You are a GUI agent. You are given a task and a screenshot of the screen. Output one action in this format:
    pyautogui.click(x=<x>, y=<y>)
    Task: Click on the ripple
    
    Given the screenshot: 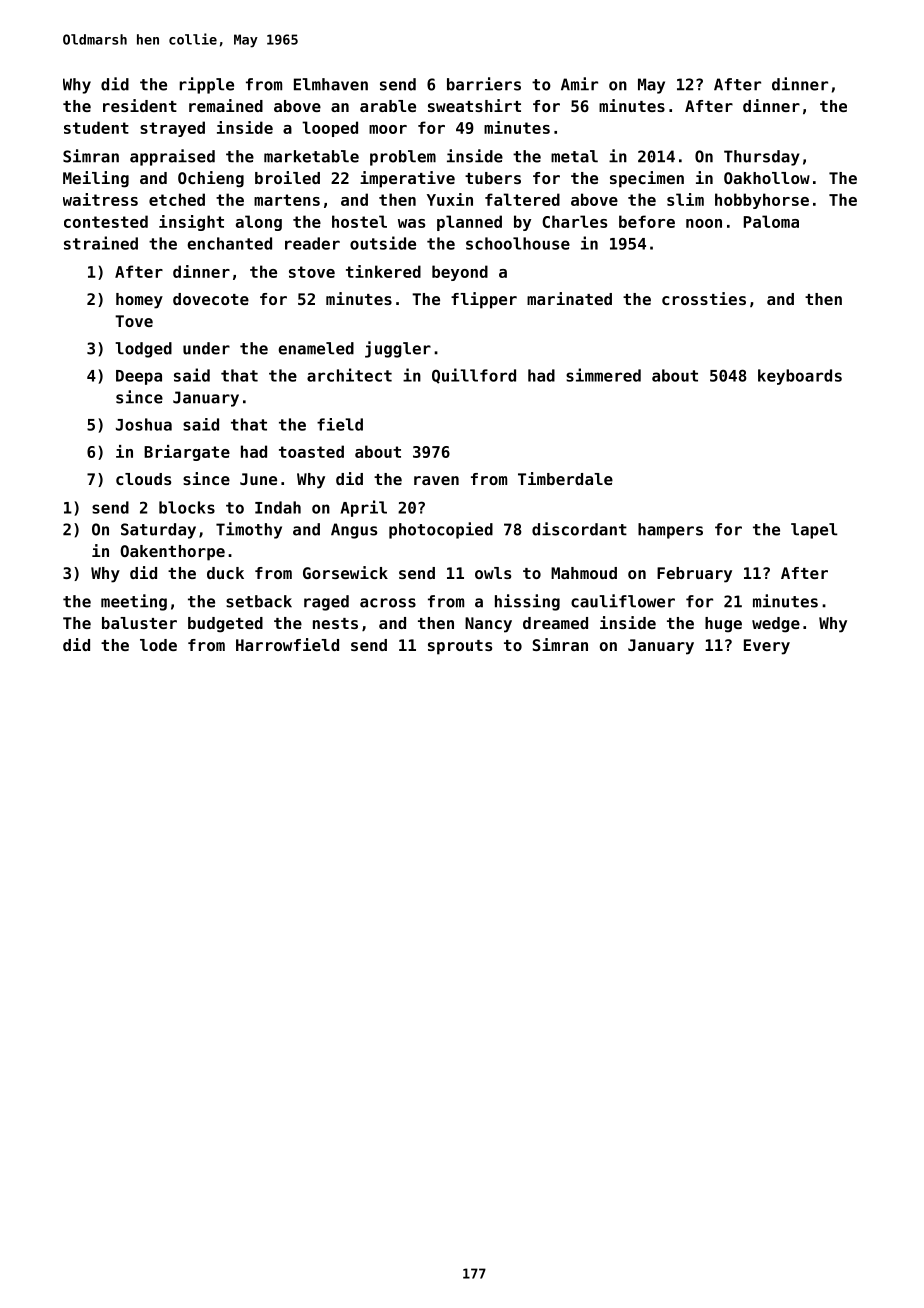 What is the action you would take?
    pyautogui.click(x=207, y=85)
